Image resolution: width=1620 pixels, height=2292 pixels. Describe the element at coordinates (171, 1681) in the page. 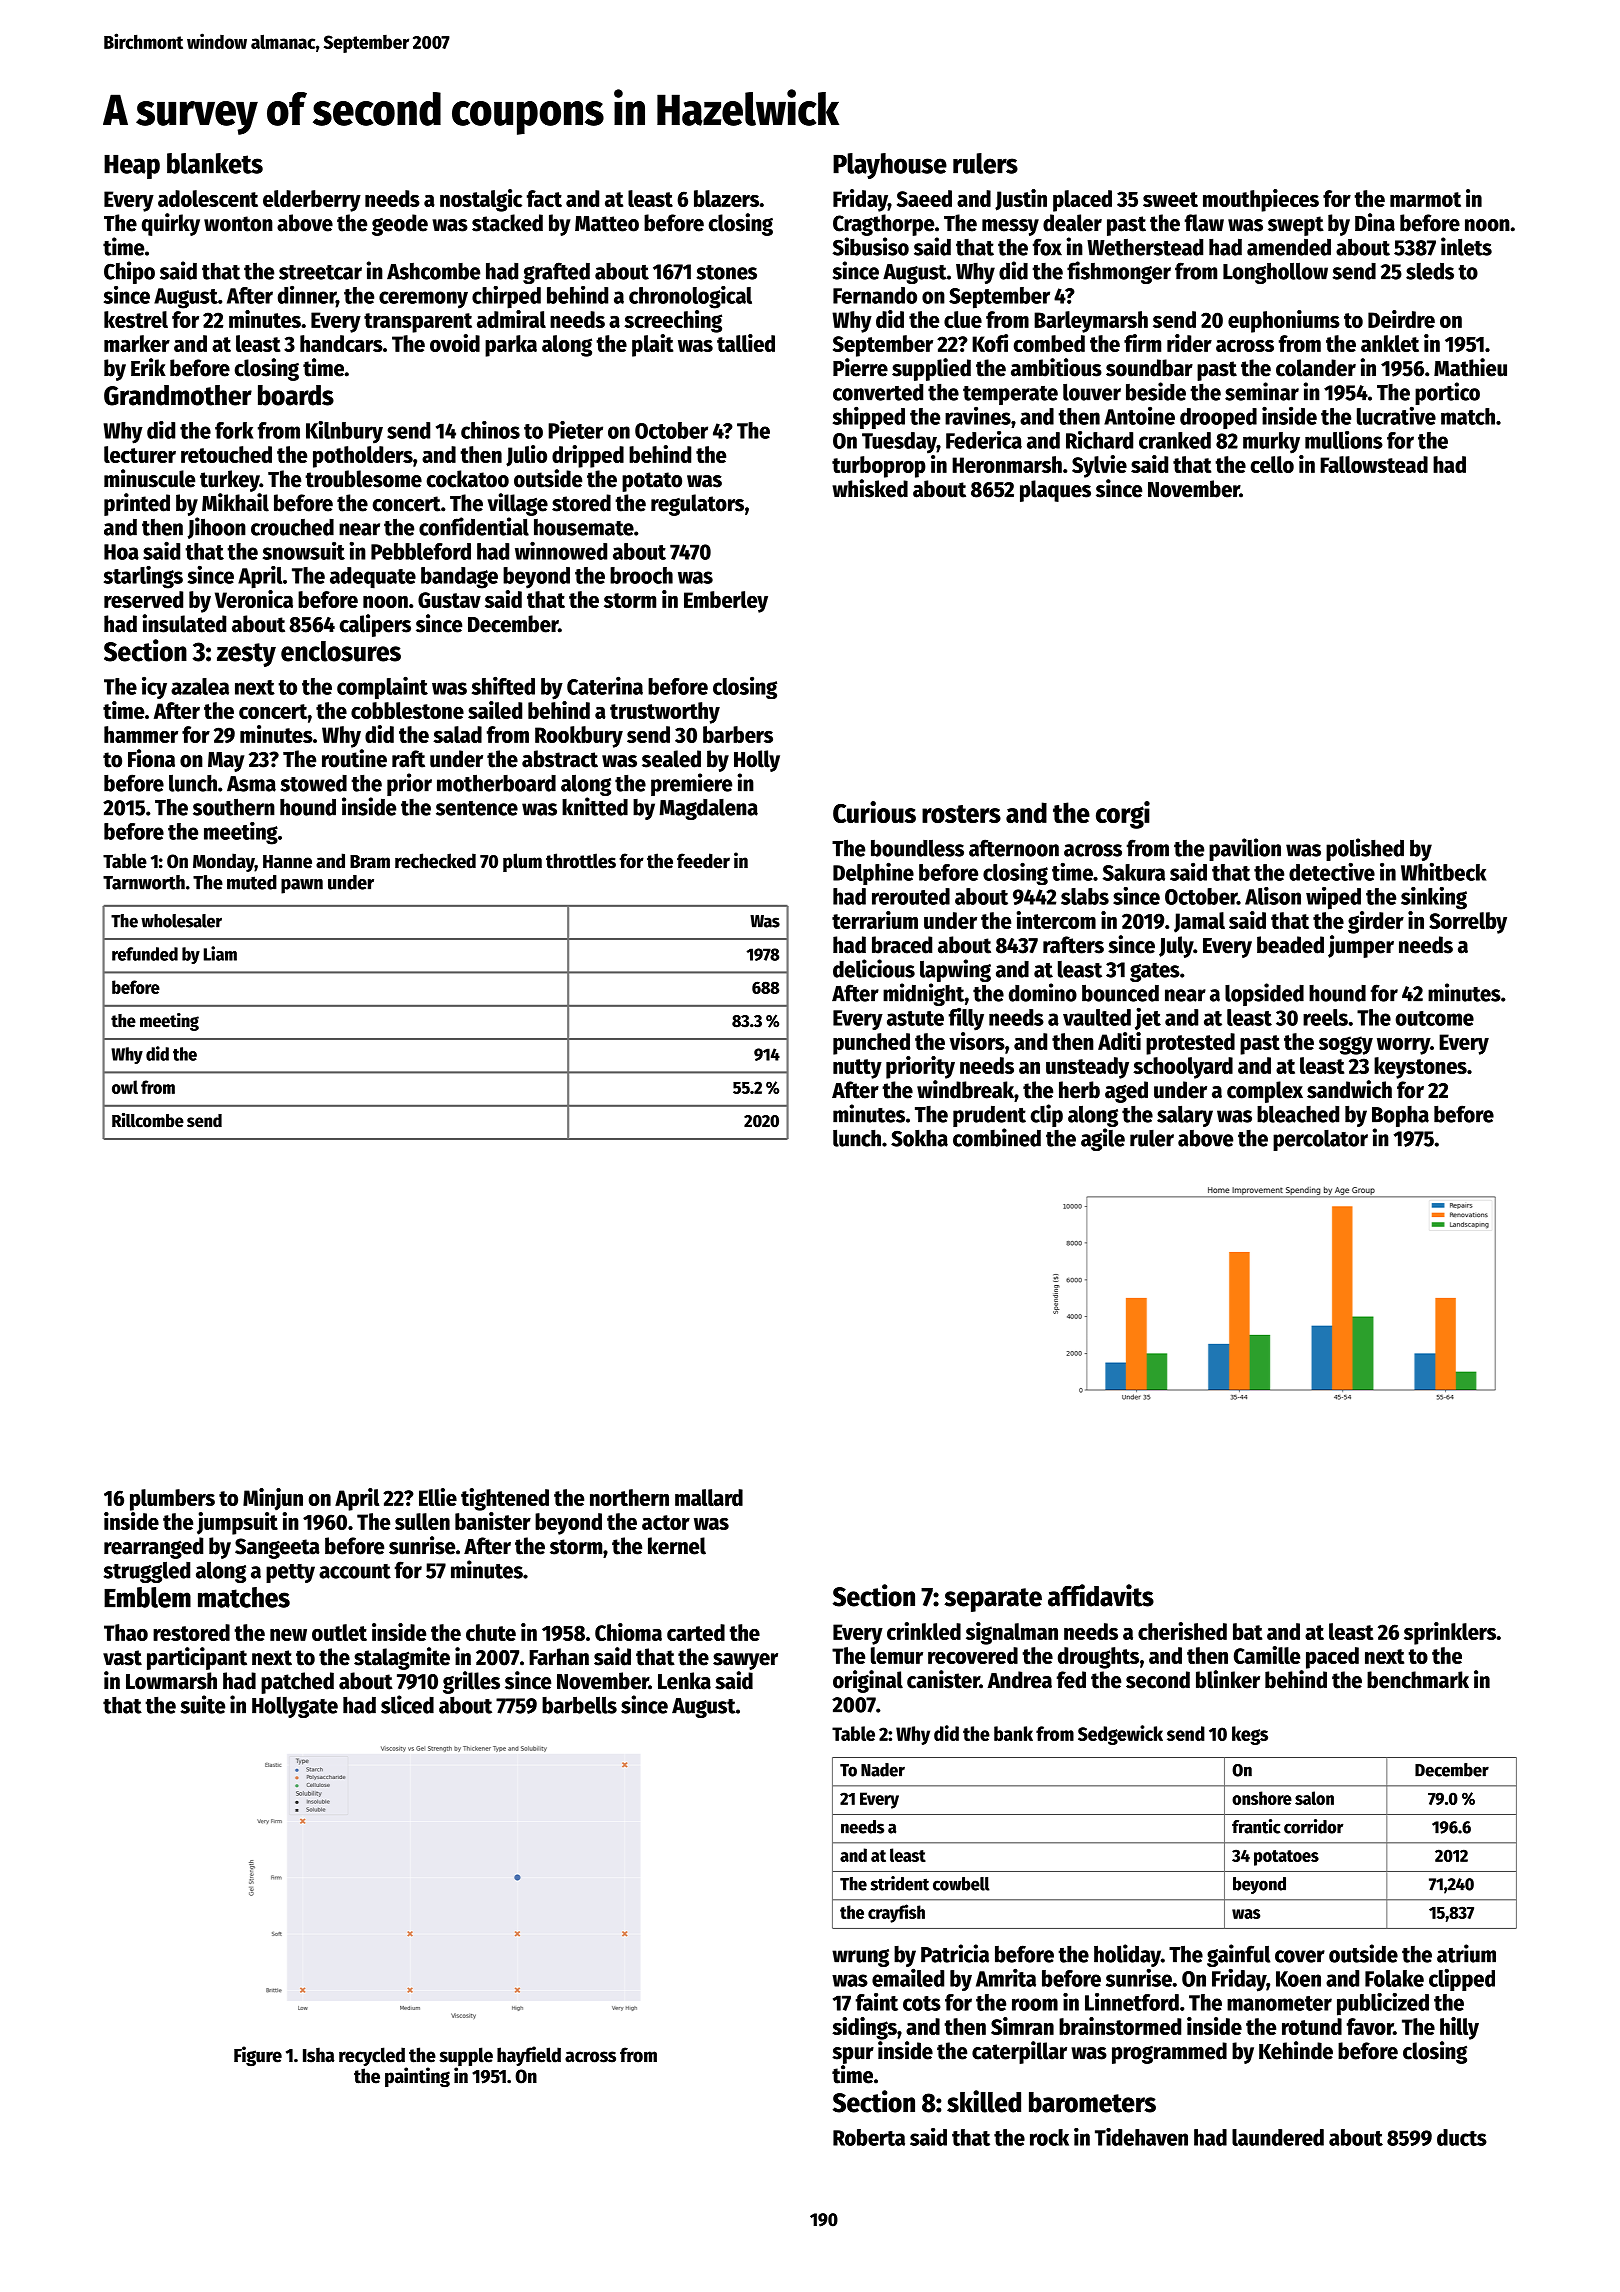

I see `Lowmarsh` at that location.
